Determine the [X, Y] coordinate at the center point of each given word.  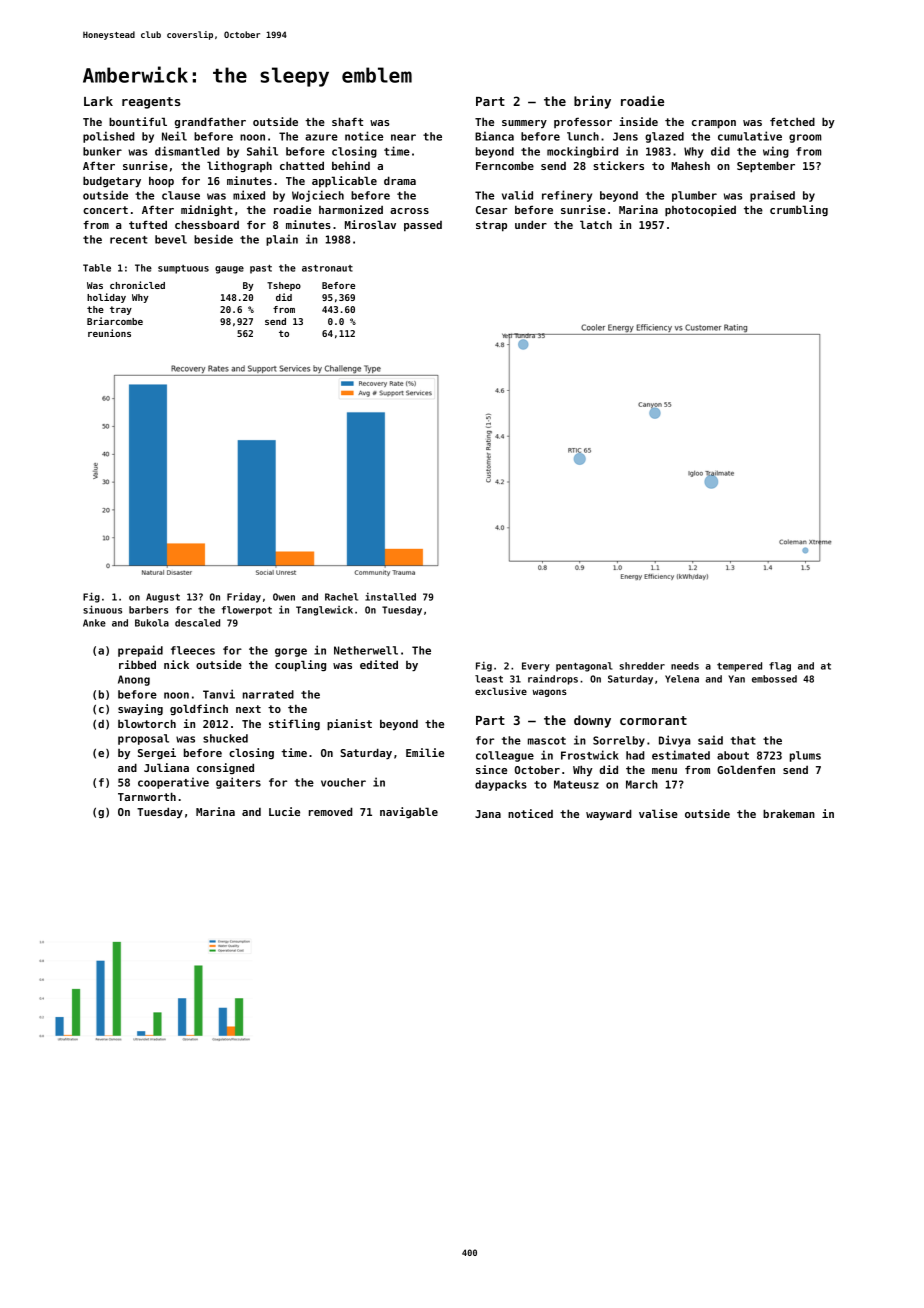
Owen [284, 597]
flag [780, 667]
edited [379, 664]
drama [400, 180]
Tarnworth [147, 796]
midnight [207, 210]
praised [772, 196]
